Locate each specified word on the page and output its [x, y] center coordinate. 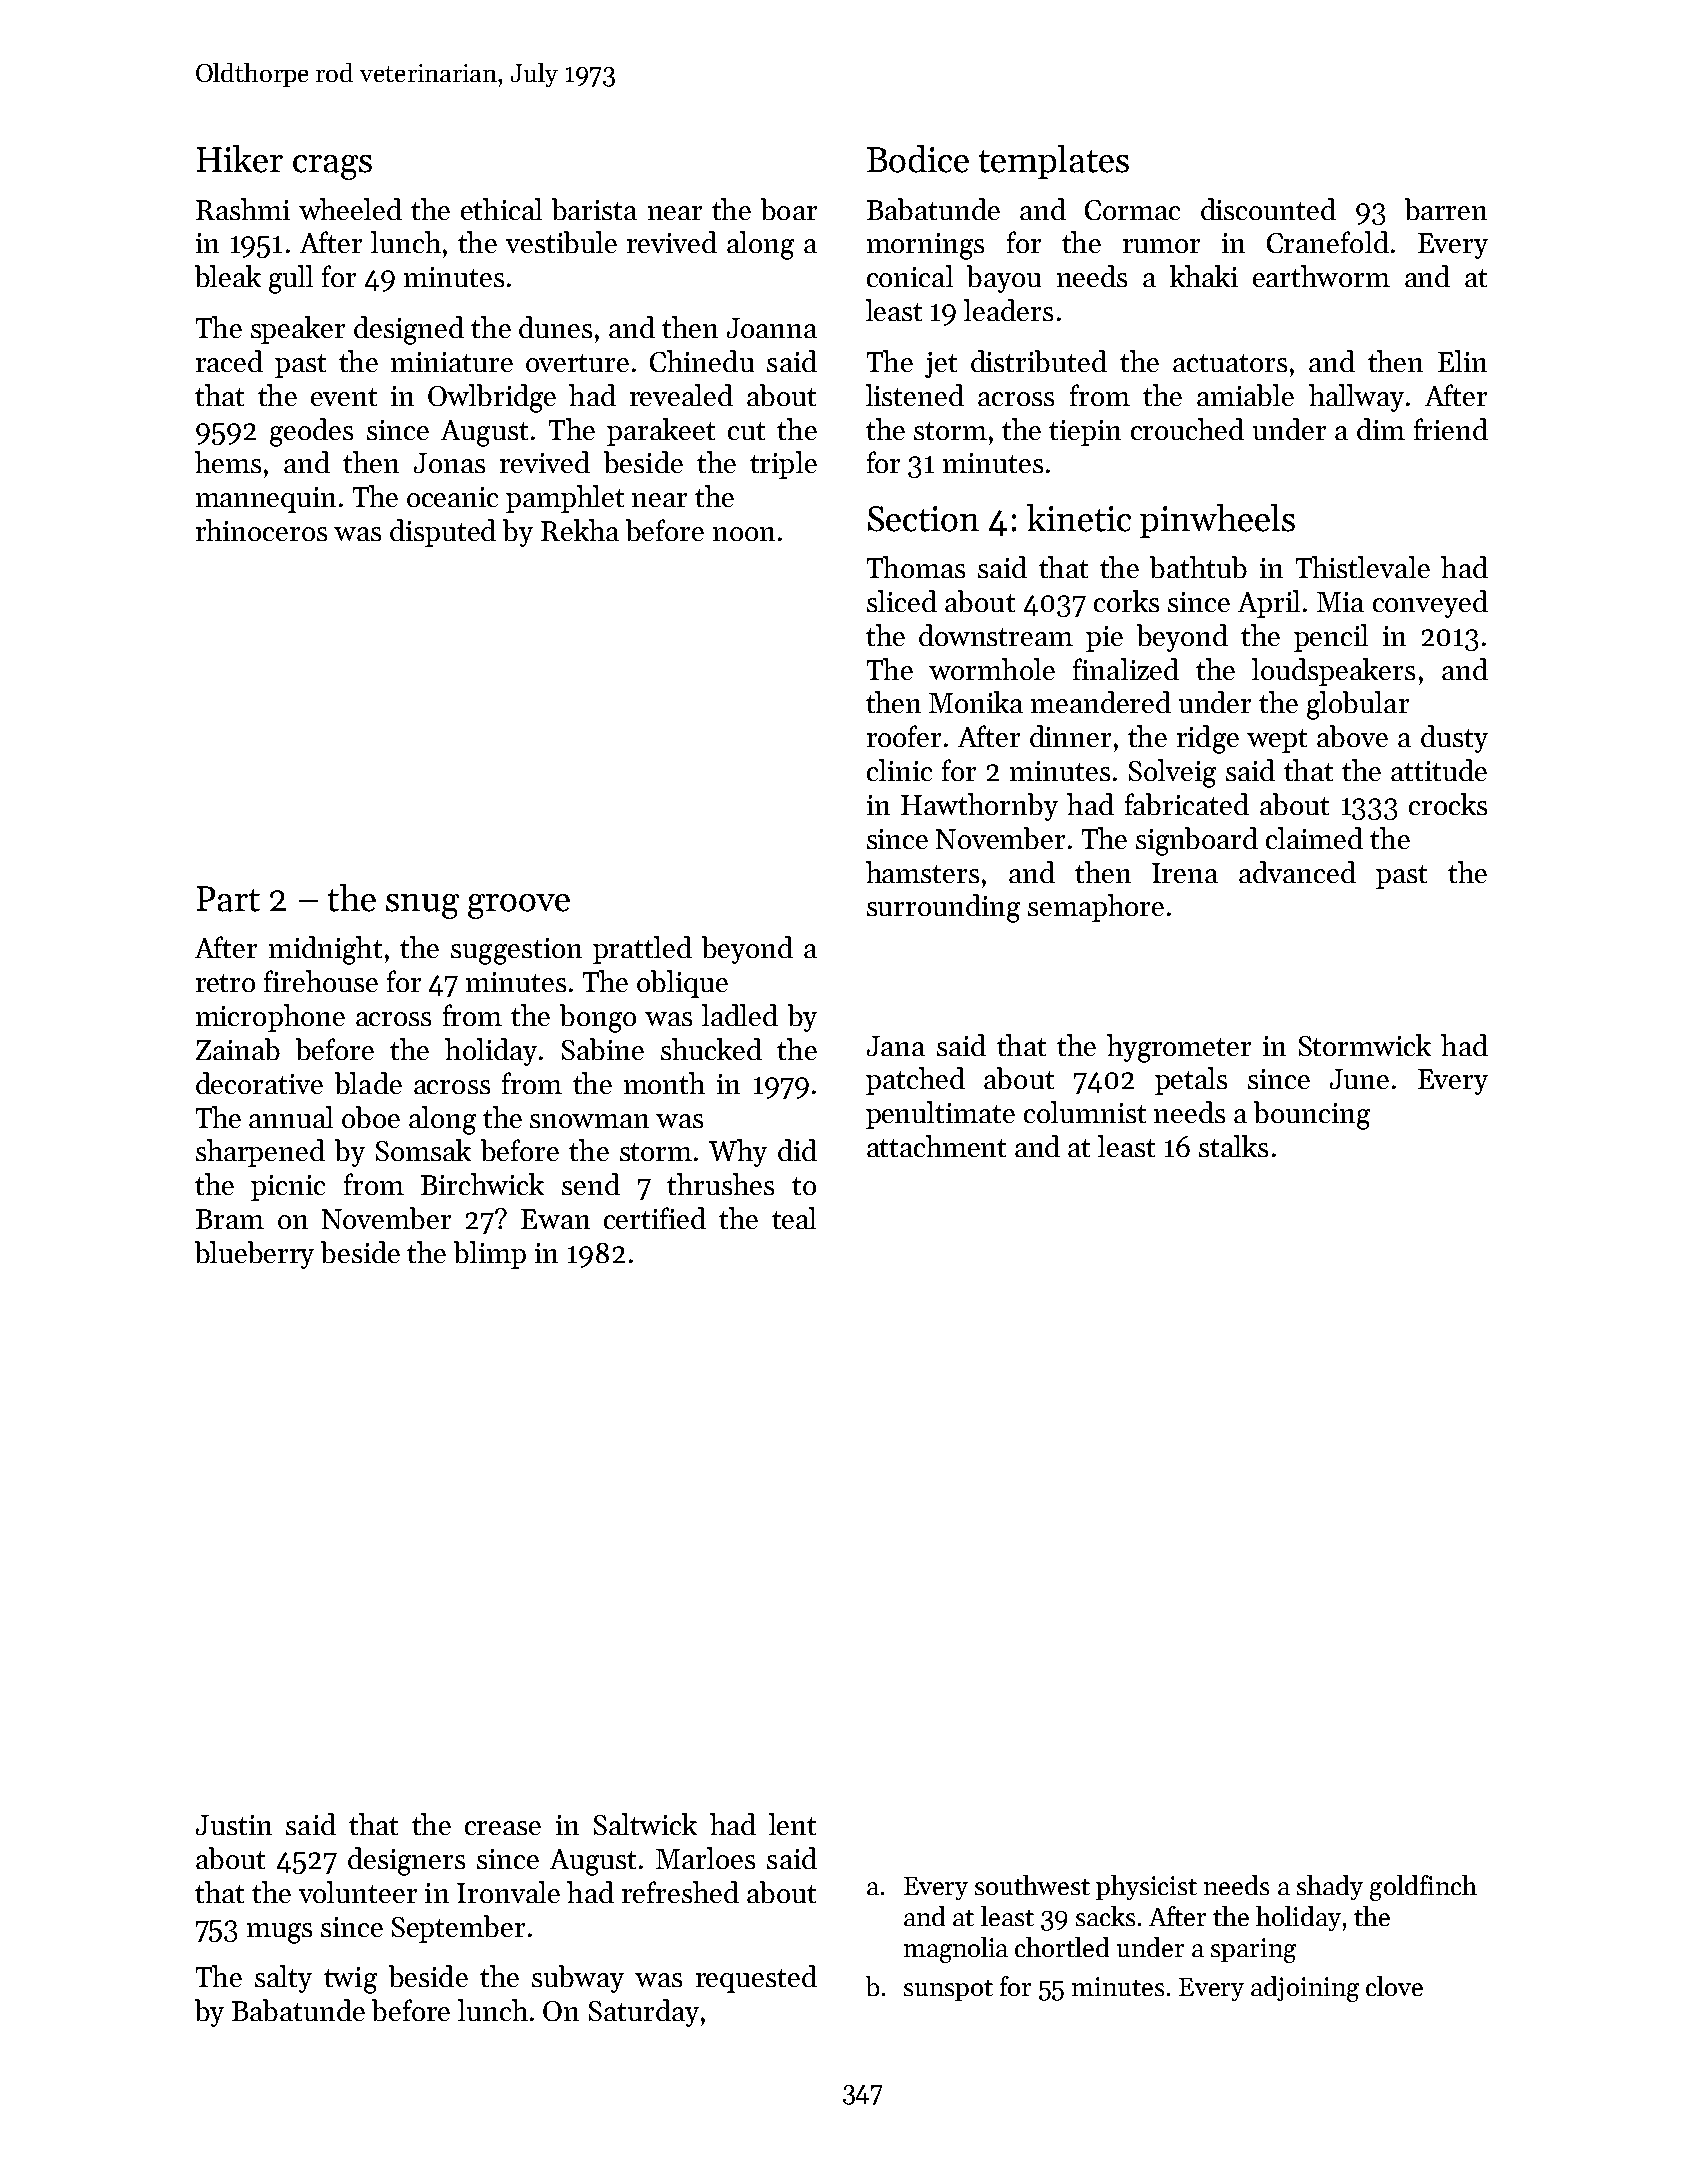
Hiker [240, 159]
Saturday [644, 2013]
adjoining [1305, 1989]
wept [1277, 741]
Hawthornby [979, 807]
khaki [1204, 276]
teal [794, 1218]
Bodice [918, 159]
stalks [1233, 1146]
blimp [490, 1255]
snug [422, 906]
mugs [279, 1933]
